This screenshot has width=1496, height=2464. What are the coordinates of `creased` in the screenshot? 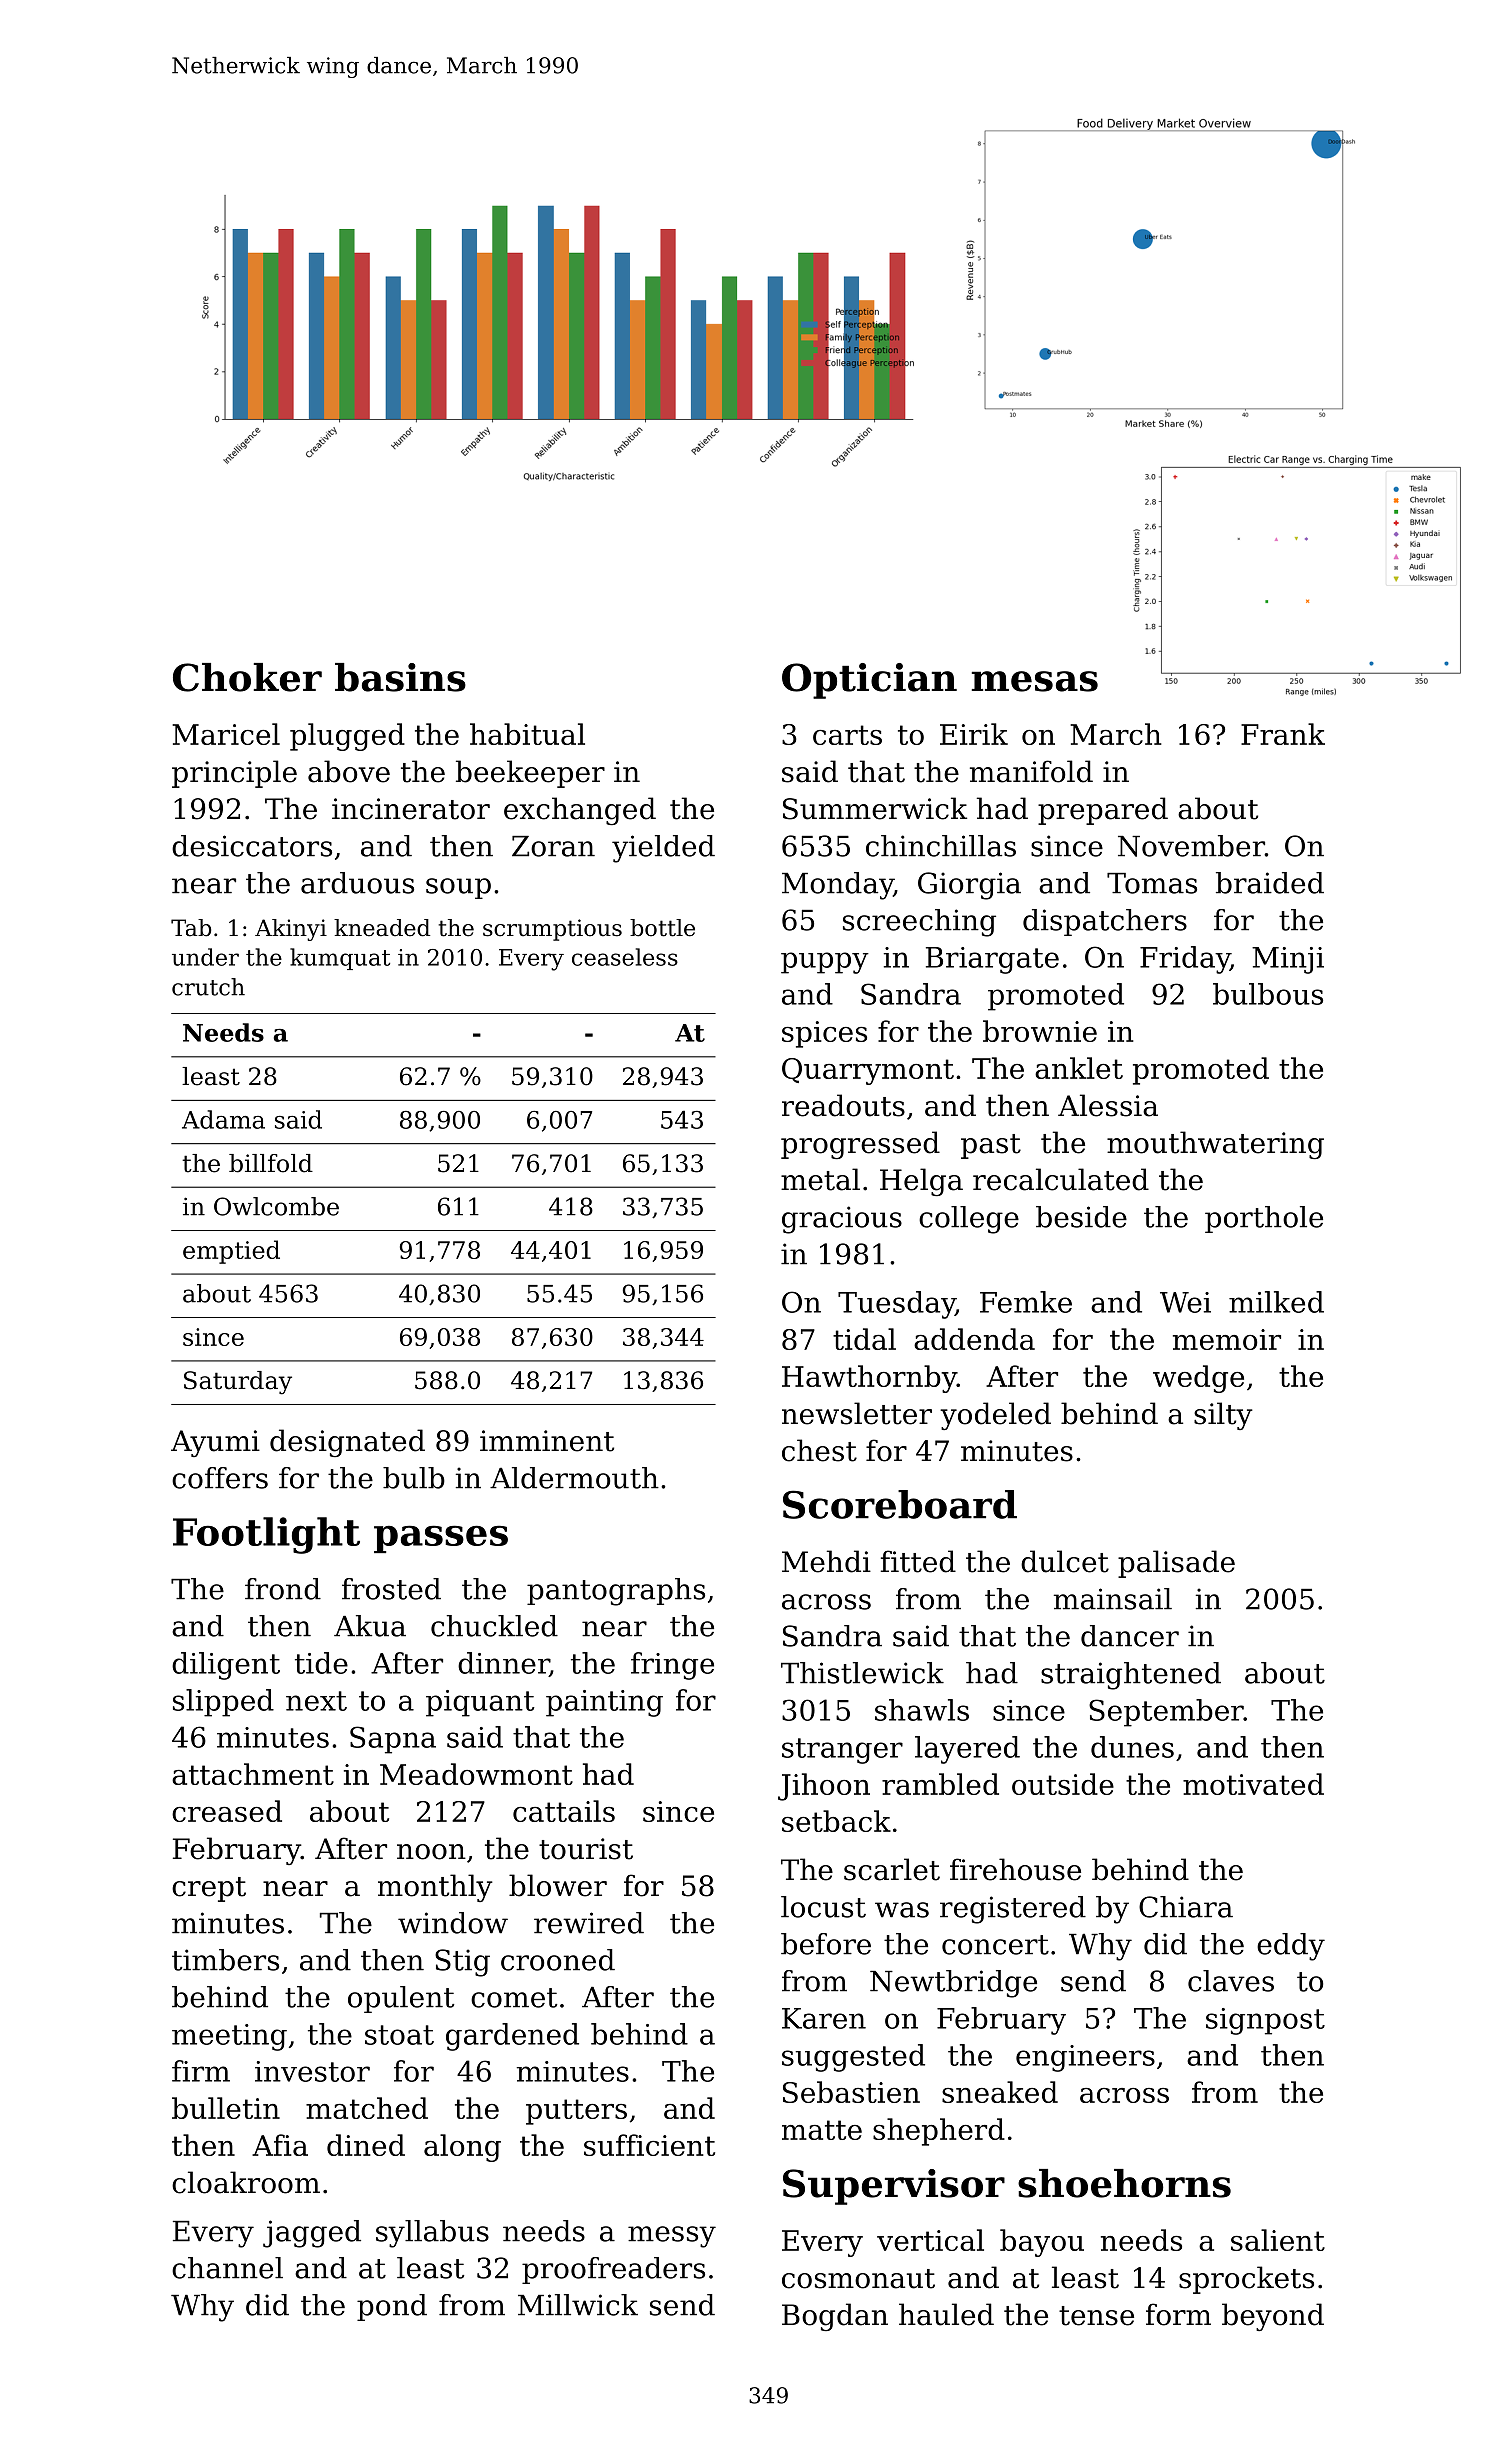 It's located at (227, 1811).
